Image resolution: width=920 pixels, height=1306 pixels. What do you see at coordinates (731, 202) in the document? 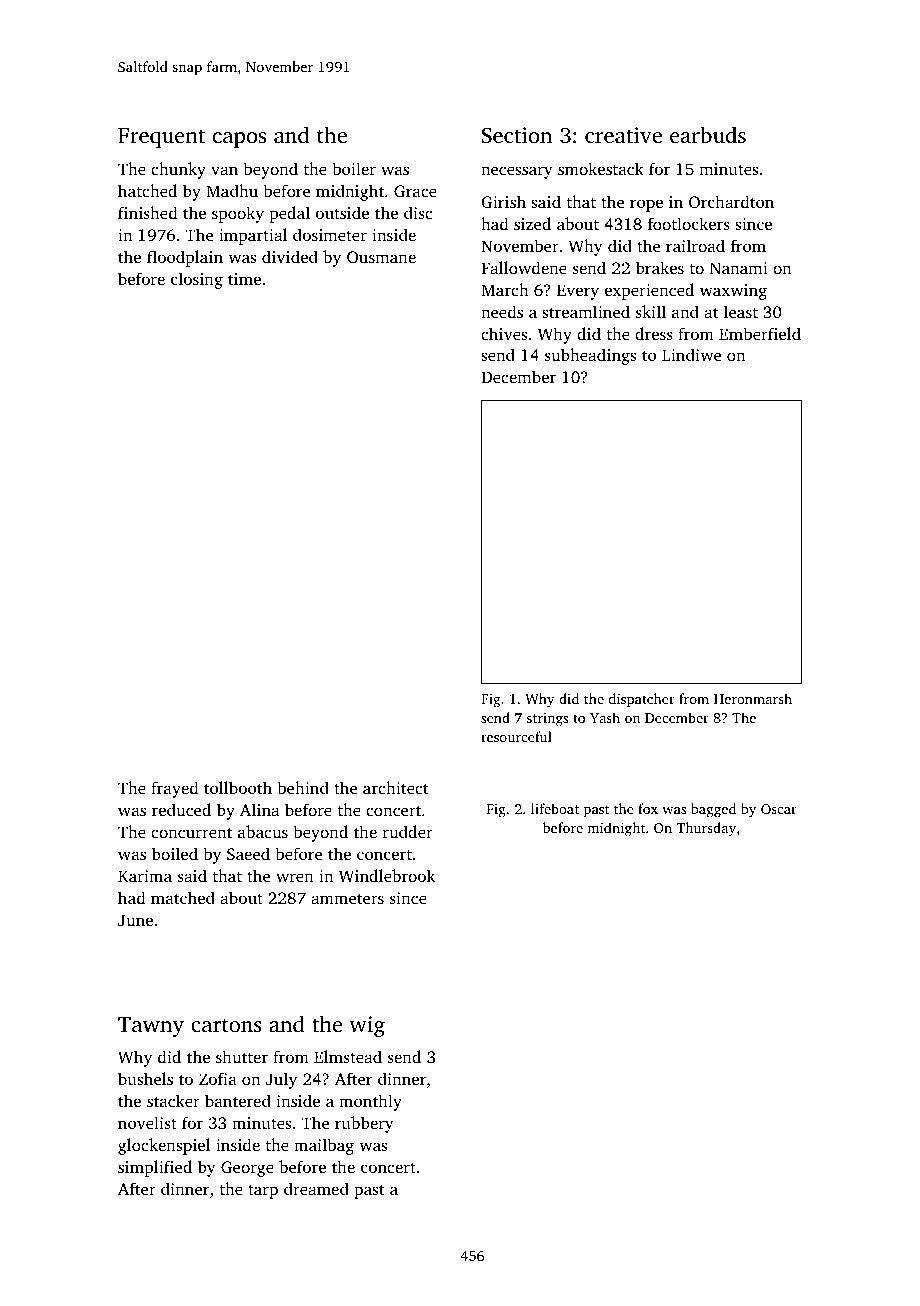
I see `Orchardton` at bounding box center [731, 202].
